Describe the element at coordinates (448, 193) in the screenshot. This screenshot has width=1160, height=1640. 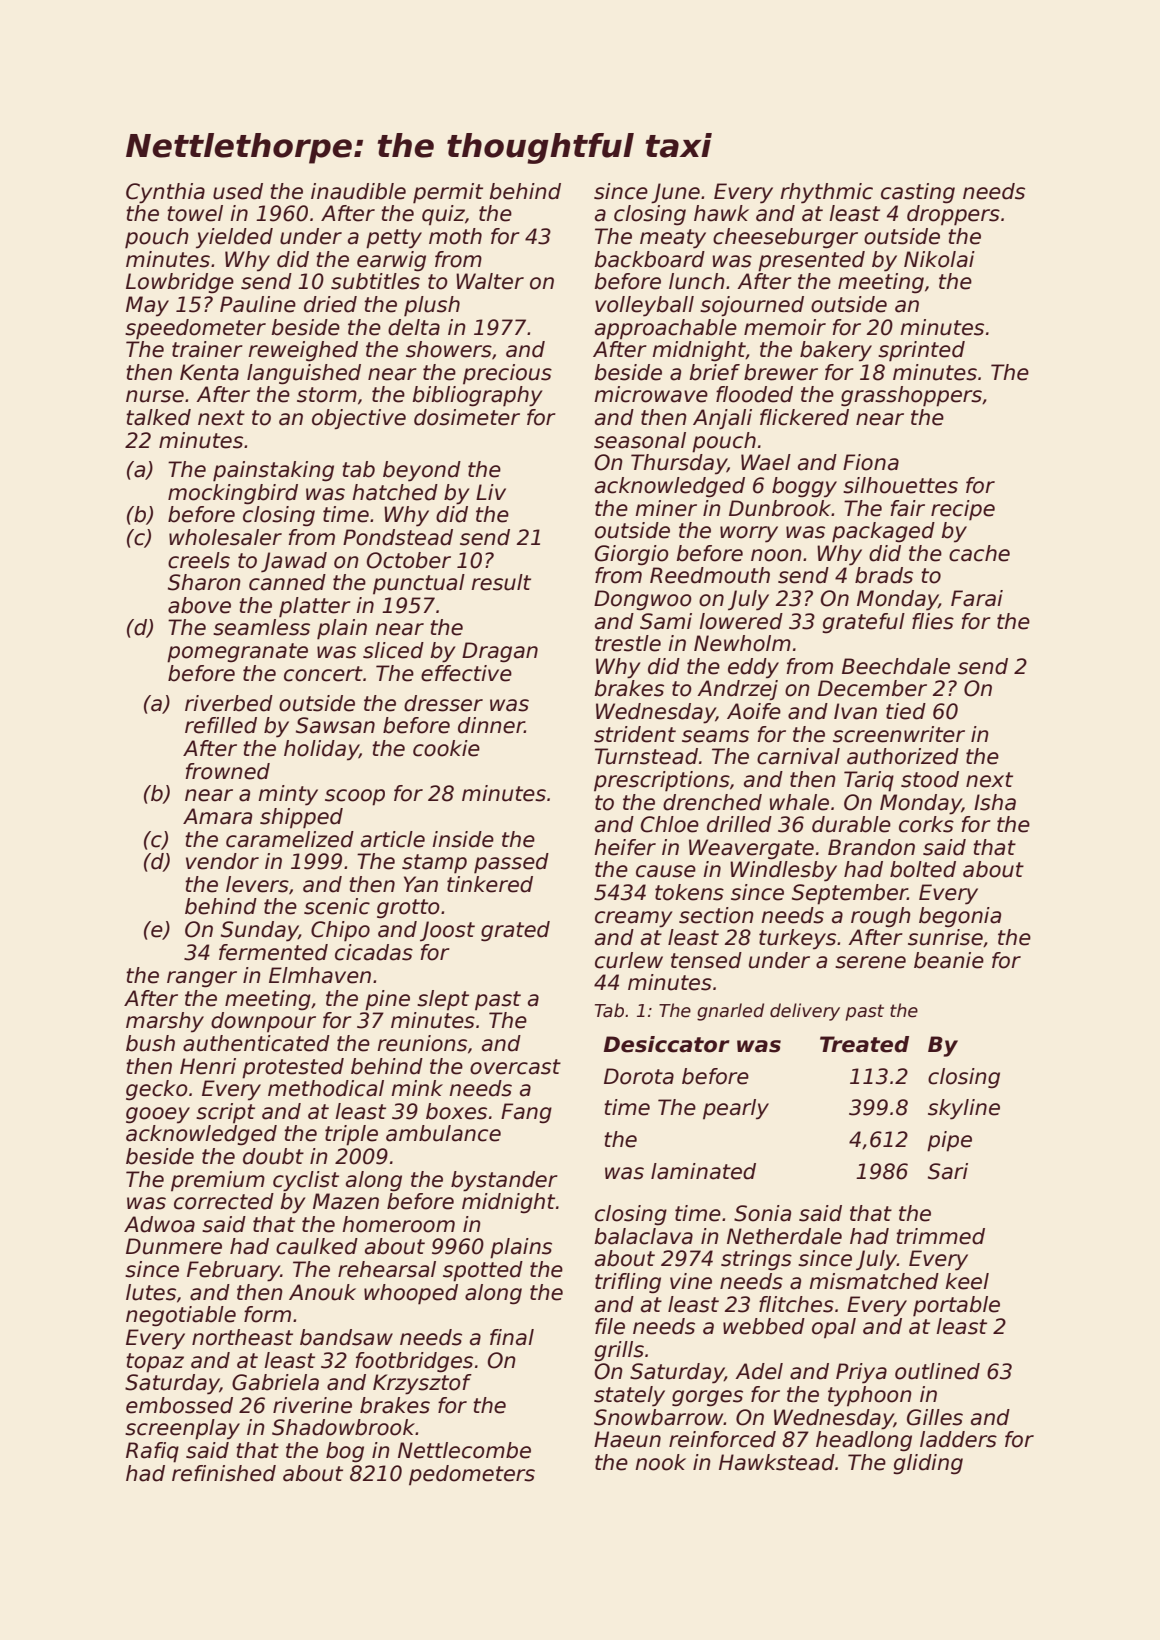
I see `permit` at that location.
